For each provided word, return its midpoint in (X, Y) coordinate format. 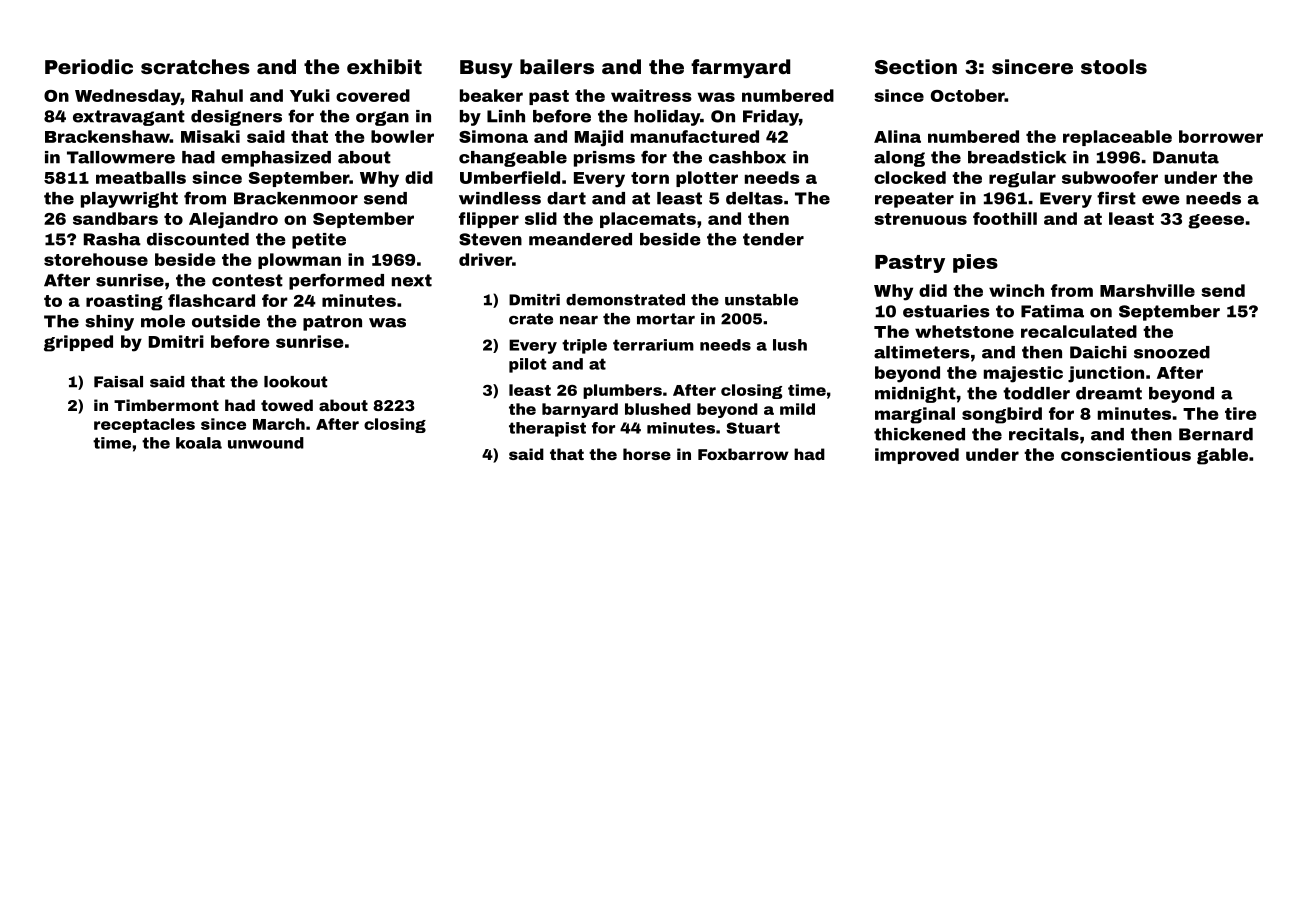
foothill (1005, 218)
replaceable (1117, 138)
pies (975, 263)
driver (485, 259)
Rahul (217, 95)
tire (1240, 413)
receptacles (144, 425)
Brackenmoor (296, 198)
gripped (78, 343)
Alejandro (233, 220)
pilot (527, 365)
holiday (667, 118)
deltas (754, 198)
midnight (915, 395)
